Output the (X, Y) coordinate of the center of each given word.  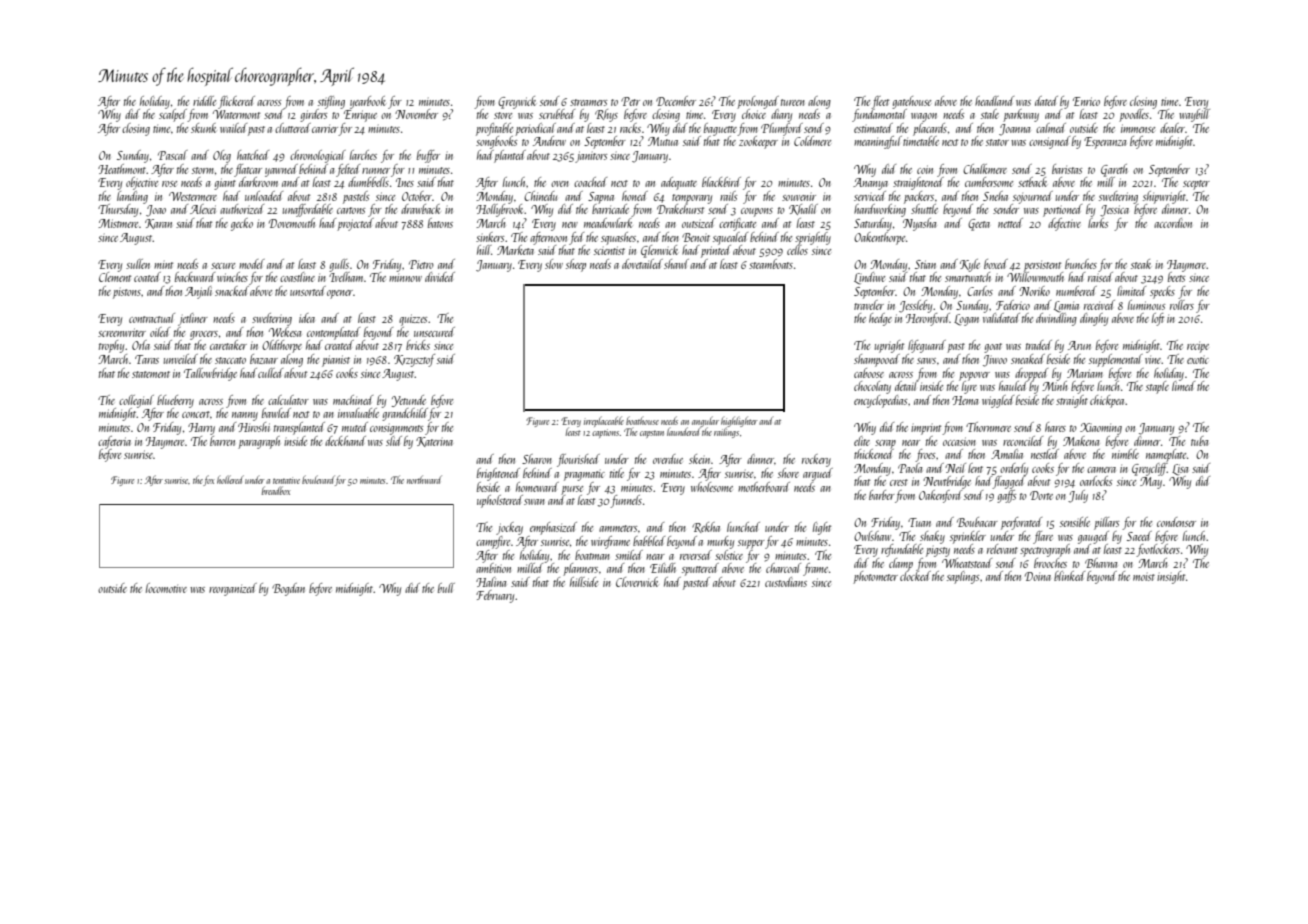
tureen (793, 102)
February (495, 596)
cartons (351, 210)
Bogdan (288, 589)
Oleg (222, 156)
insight (1171, 577)
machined (353, 400)
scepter (1196, 185)
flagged (1009, 482)
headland (994, 101)
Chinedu (540, 196)
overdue (668, 459)
